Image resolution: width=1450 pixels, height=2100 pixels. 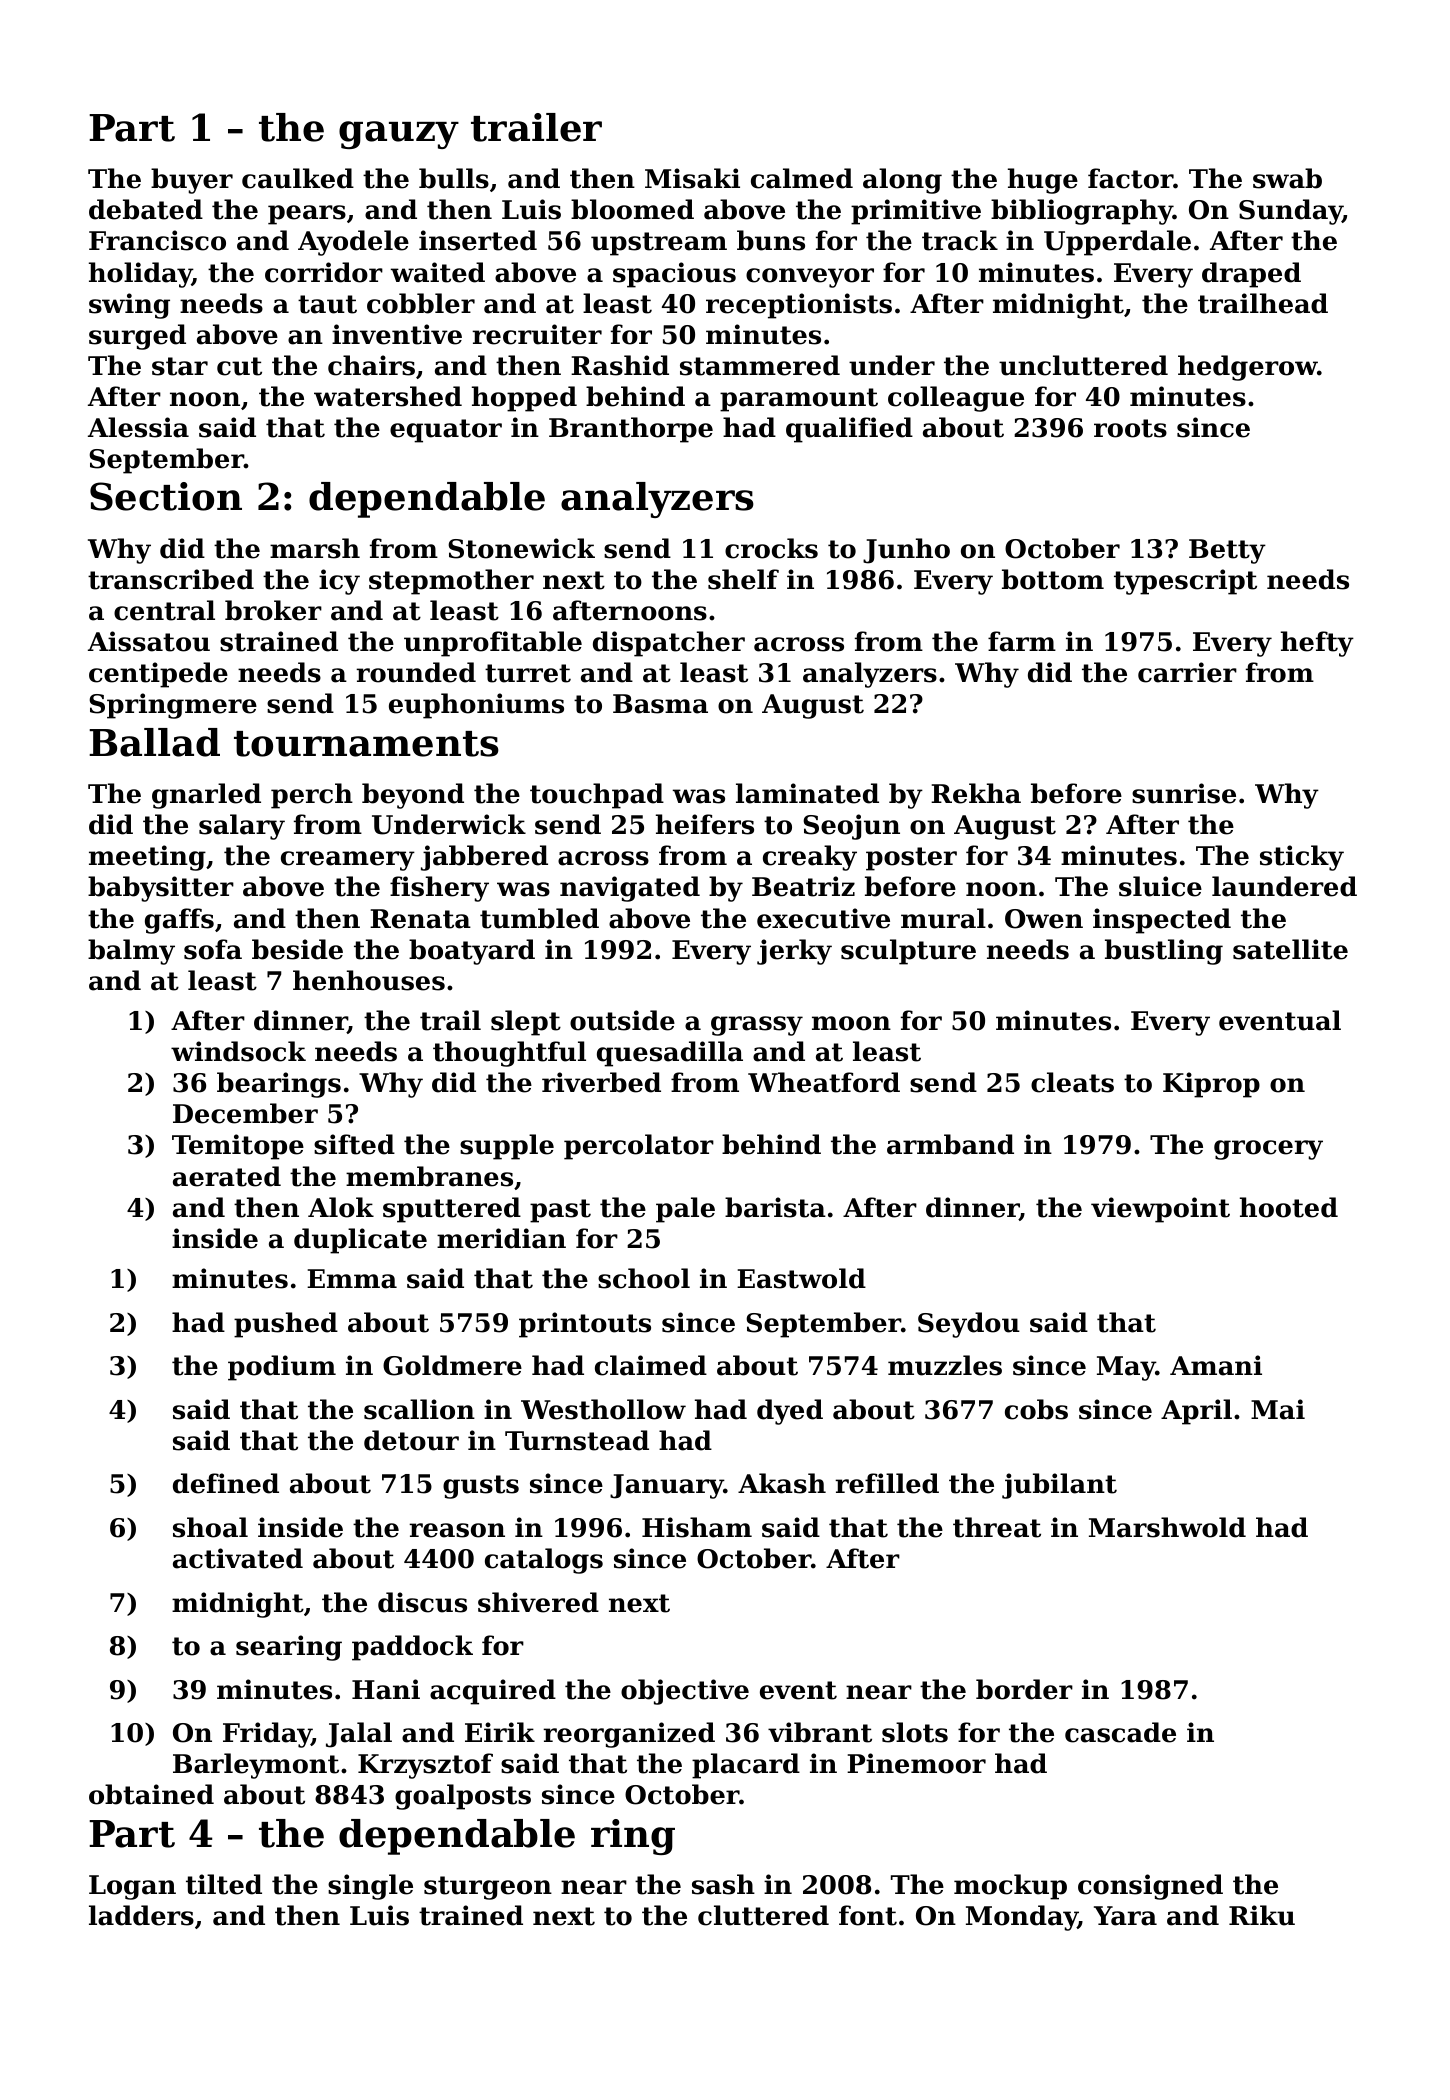 What do you see at coordinates (544, 1561) in the image?
I see `catalogs` at bounding box center [544, 1561].
